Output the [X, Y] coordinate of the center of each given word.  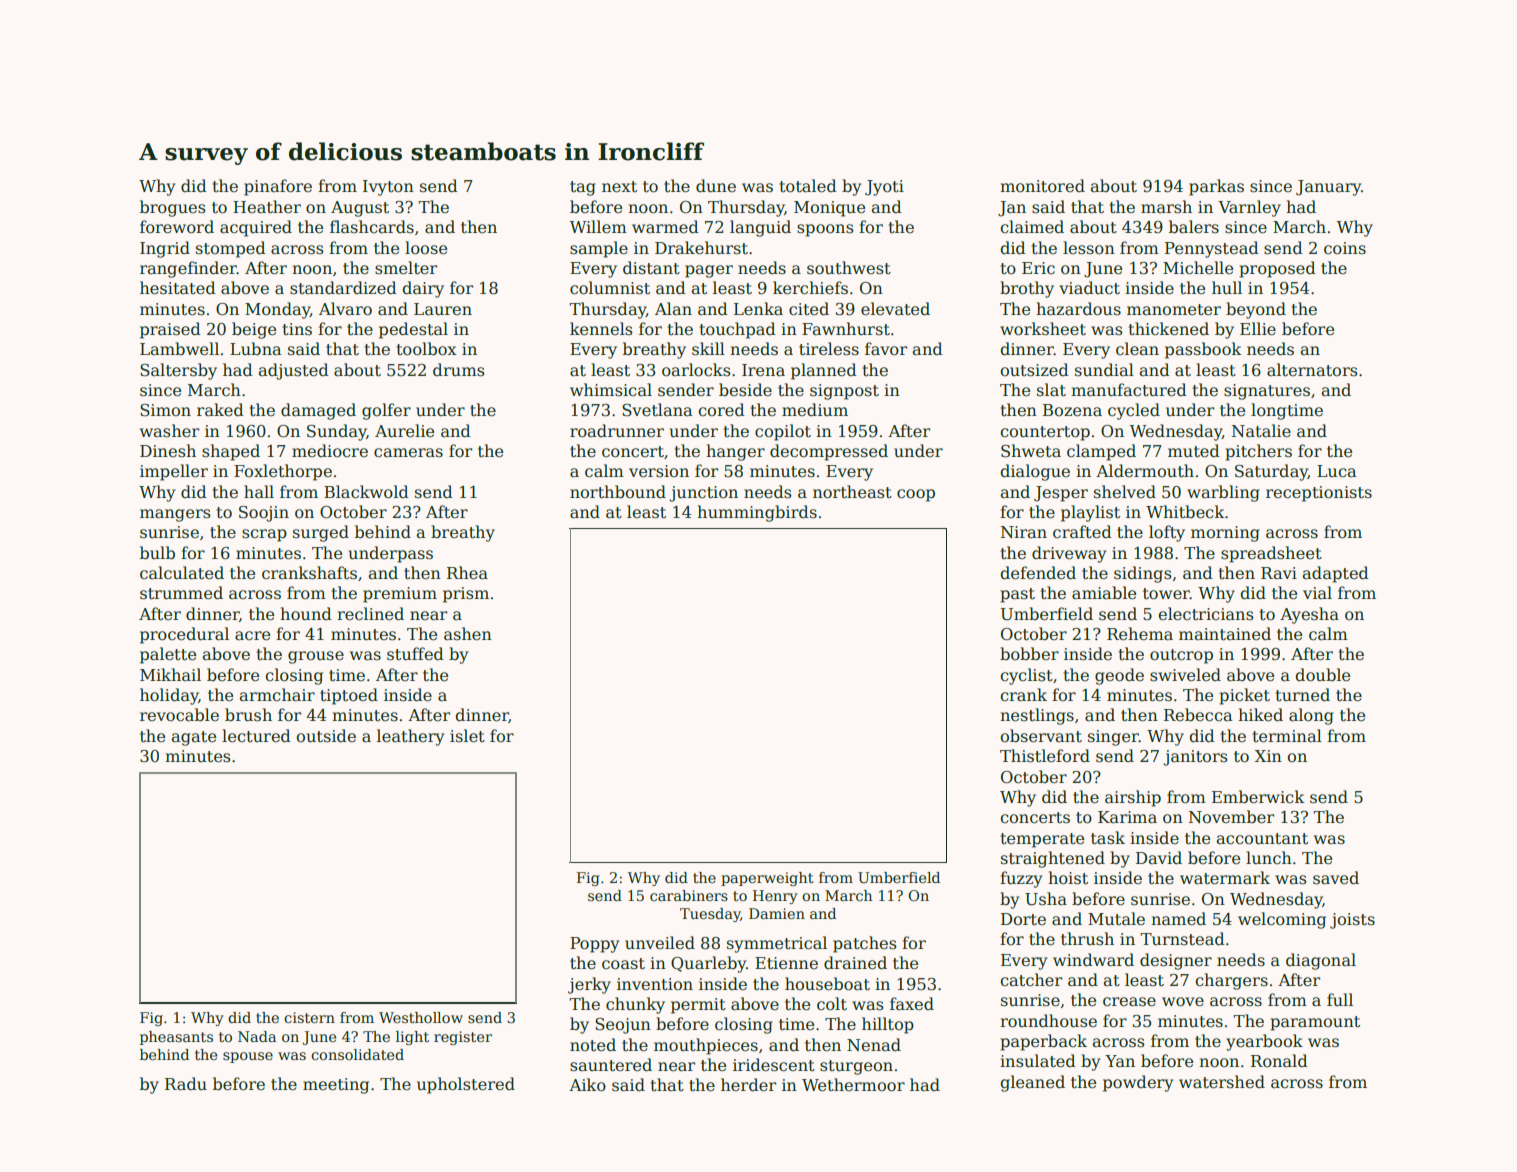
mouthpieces [706, 1046]
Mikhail [170, 674]
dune [716, 185]
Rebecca [1198, 715]
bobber [1029, 653]
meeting [336, 1086]
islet [467, 736]
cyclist [1027, 676]
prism [466, 595]
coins [1345, 248]
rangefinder [188, 269]
